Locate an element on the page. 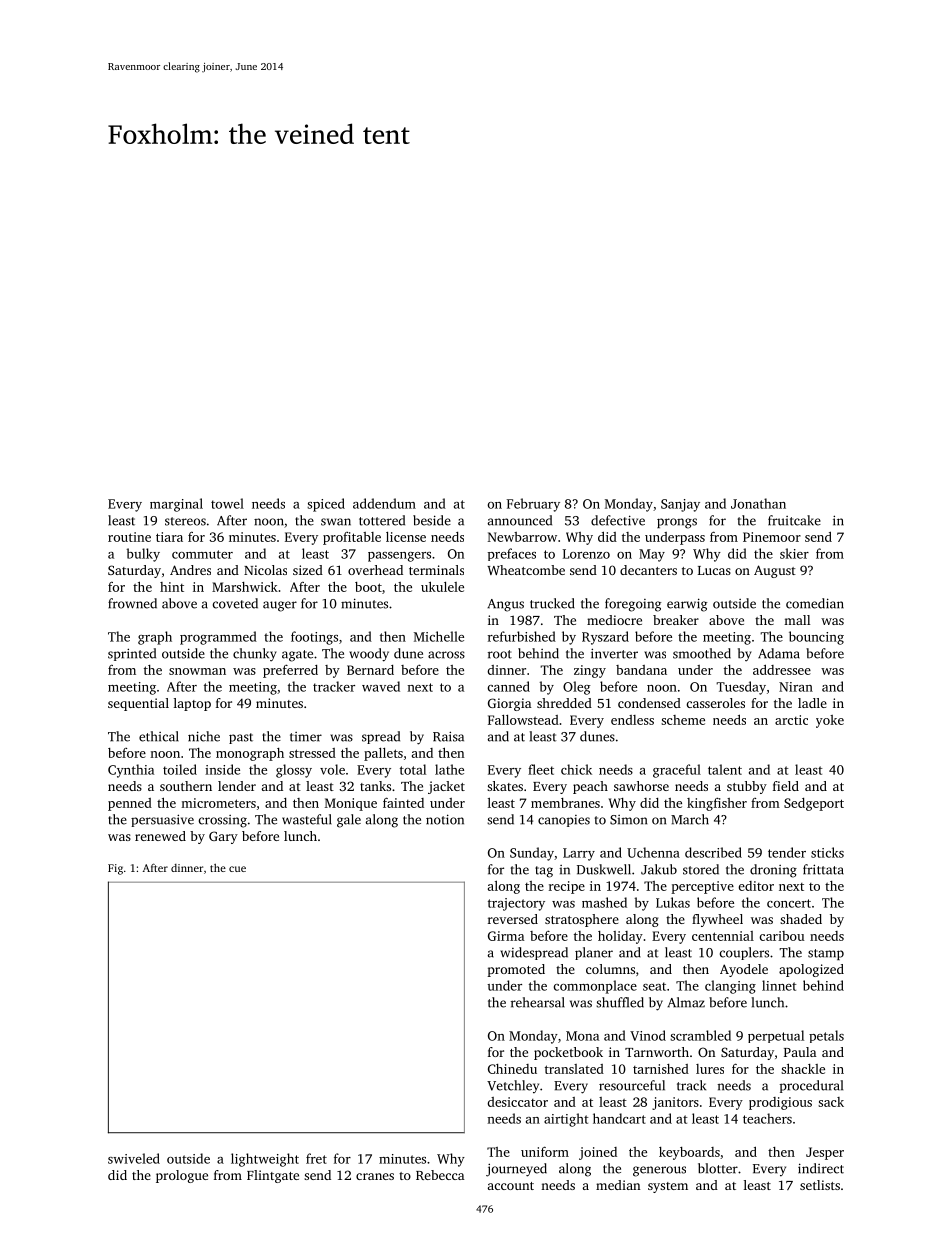  Jonathan is located at coordinates (758, 503).
